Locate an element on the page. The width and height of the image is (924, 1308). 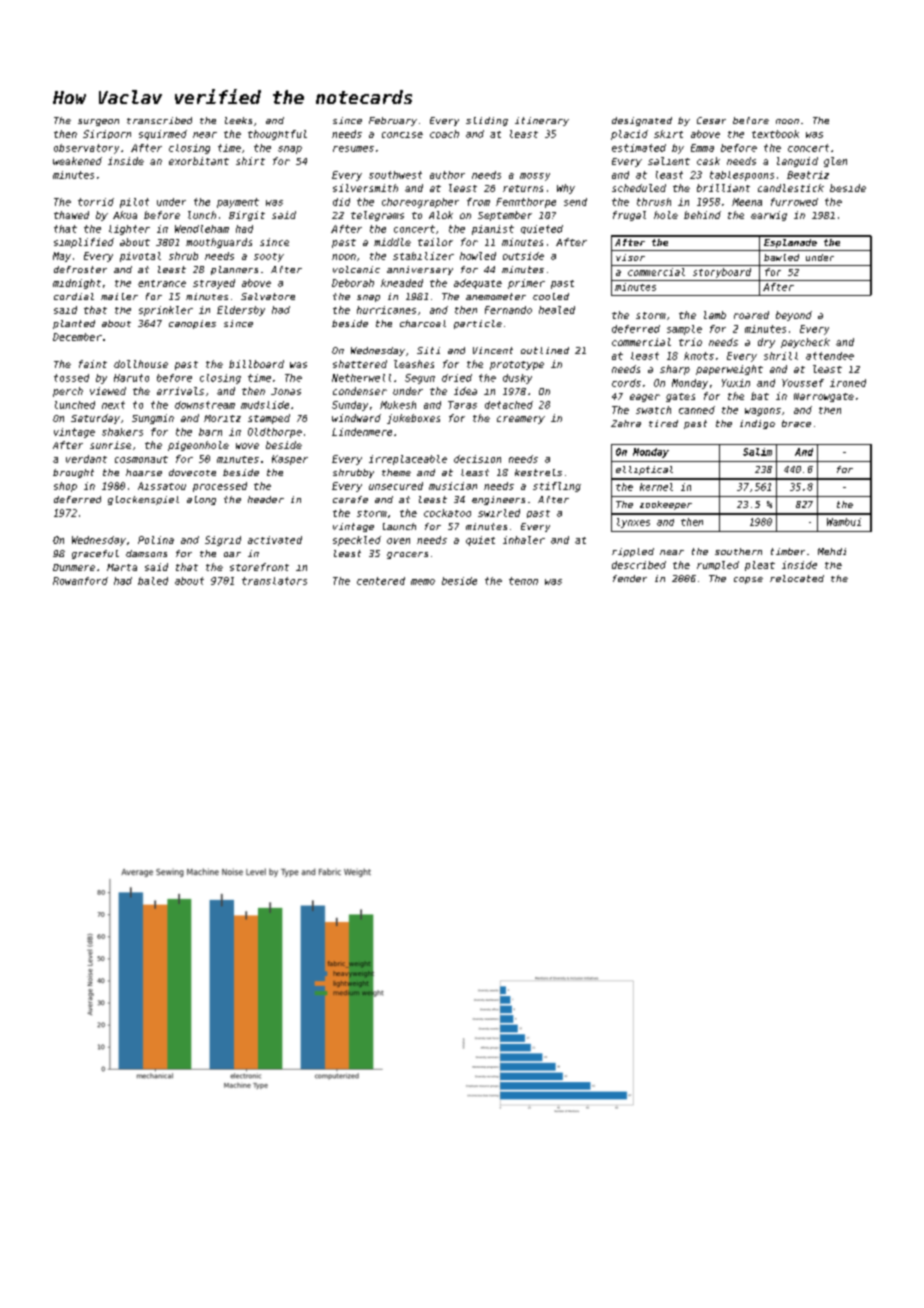
tossed is located at coordinates (71, 378).
